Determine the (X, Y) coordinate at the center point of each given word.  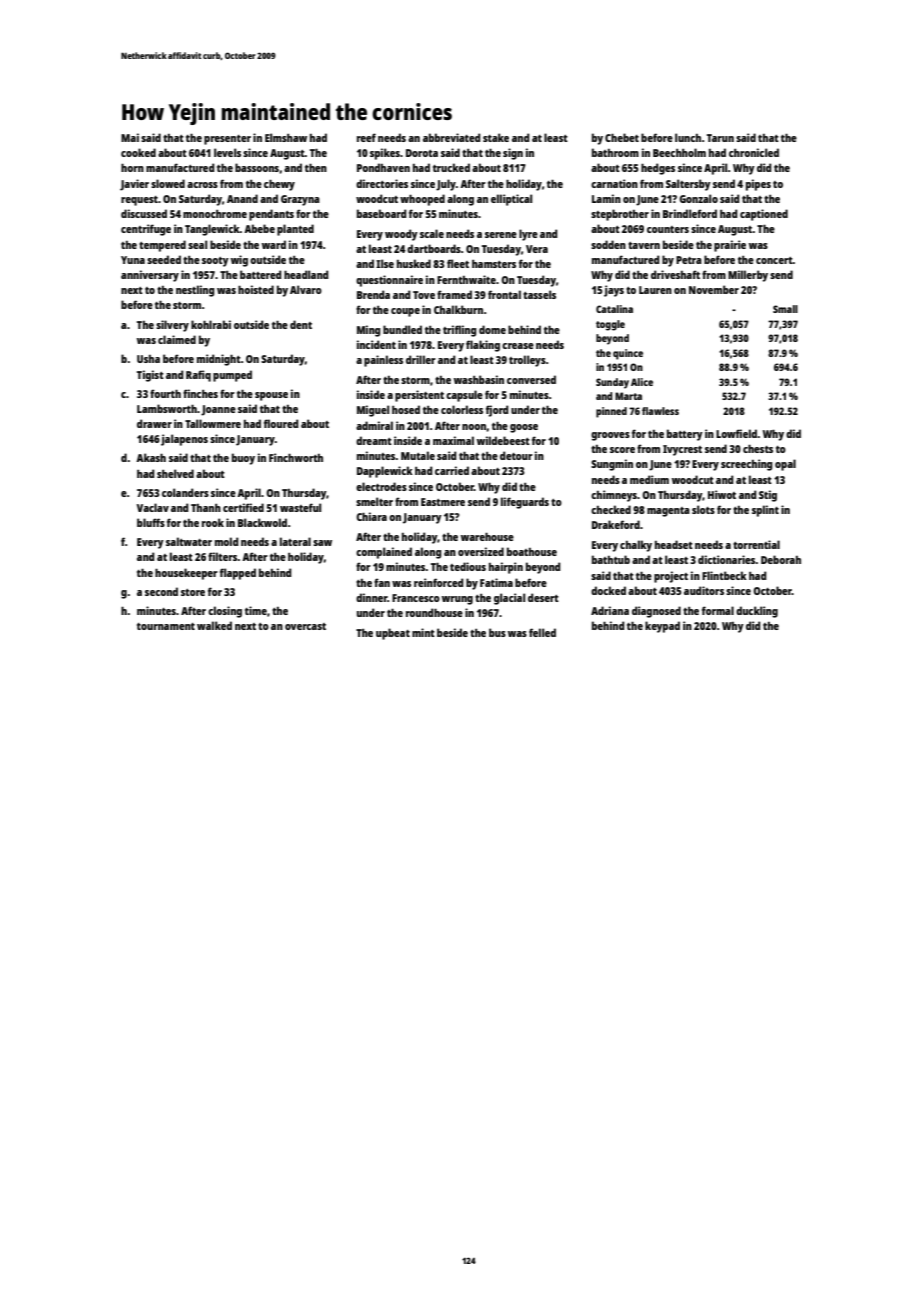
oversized (481, 551)
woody (401, 235)
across (202, 185)
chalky (636, 546)
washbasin (479, 379)
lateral (295, 541)
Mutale (418, 455)
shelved (175, 473)
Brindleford (690, 213)
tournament (166, 626)
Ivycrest (682, 450)
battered (261, 274)
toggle (610, 325)
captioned (764, 215)
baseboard (382, 213)
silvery (172, 326)
